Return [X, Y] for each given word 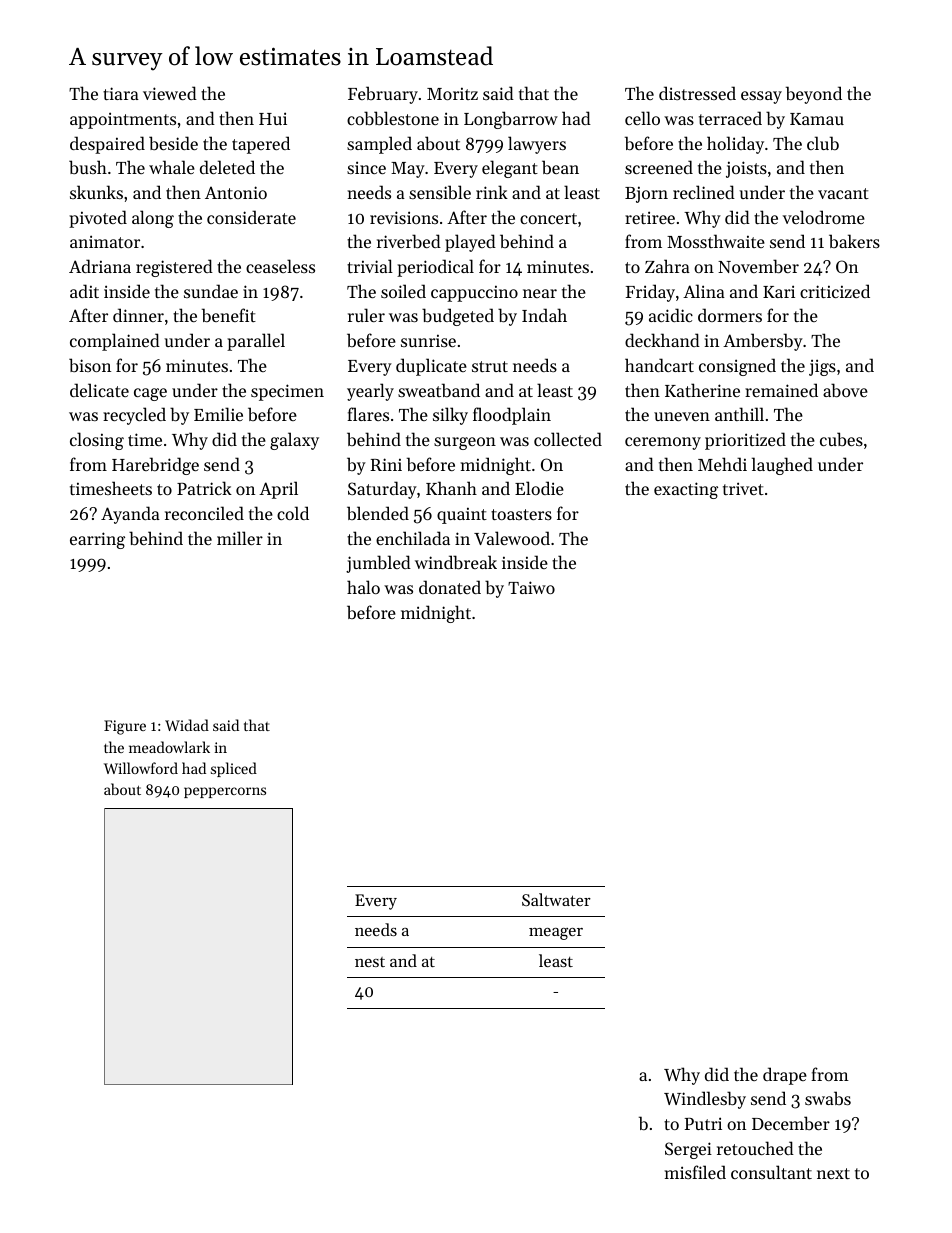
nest [370, 962]
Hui [273, 118]
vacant [843, 193]
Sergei [688, 1150]
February [383, 95]
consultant [771, 1172]
